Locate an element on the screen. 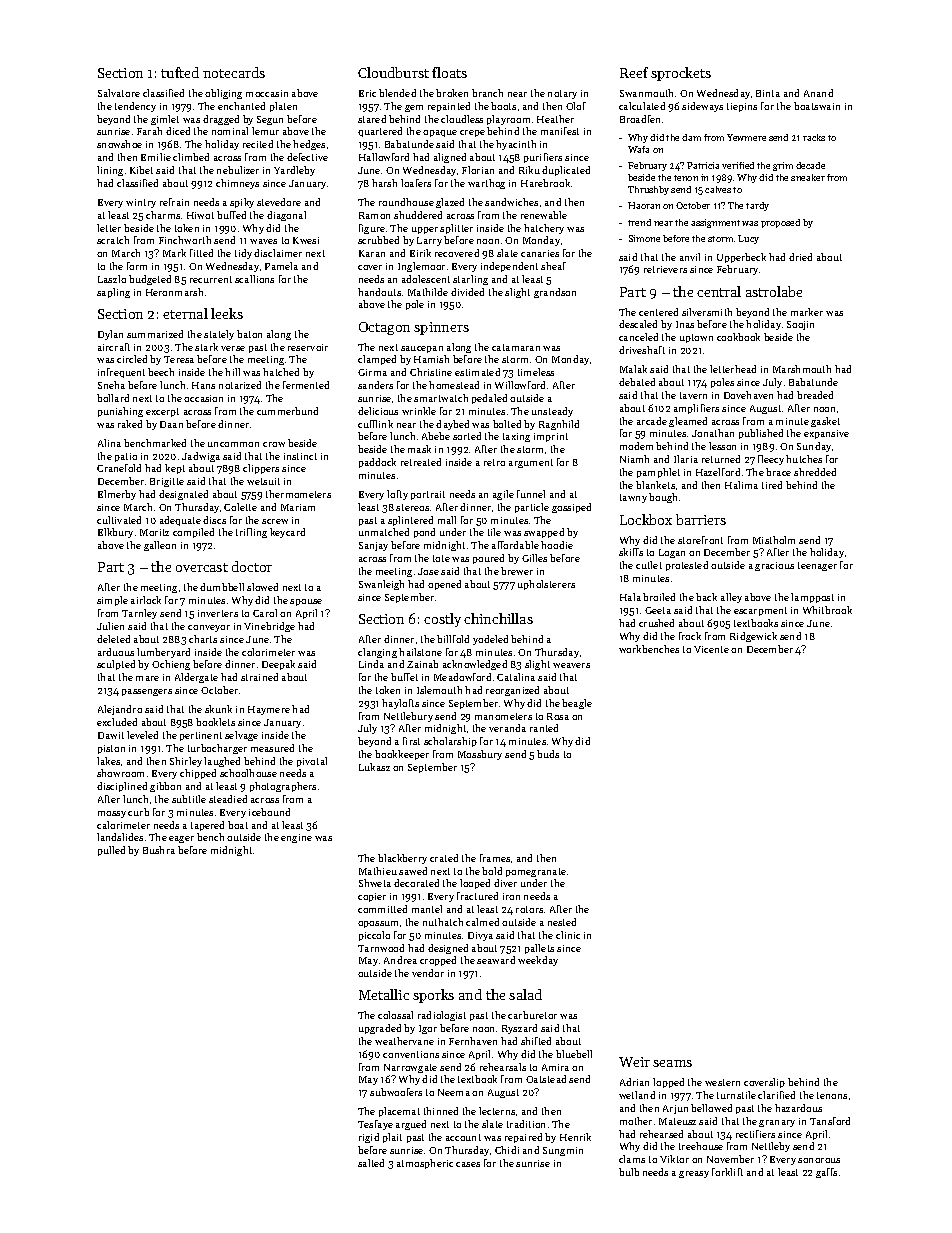 The height and width of the screenshot is (1233, 952). Salvatore is located at coordinates (119, 93).
